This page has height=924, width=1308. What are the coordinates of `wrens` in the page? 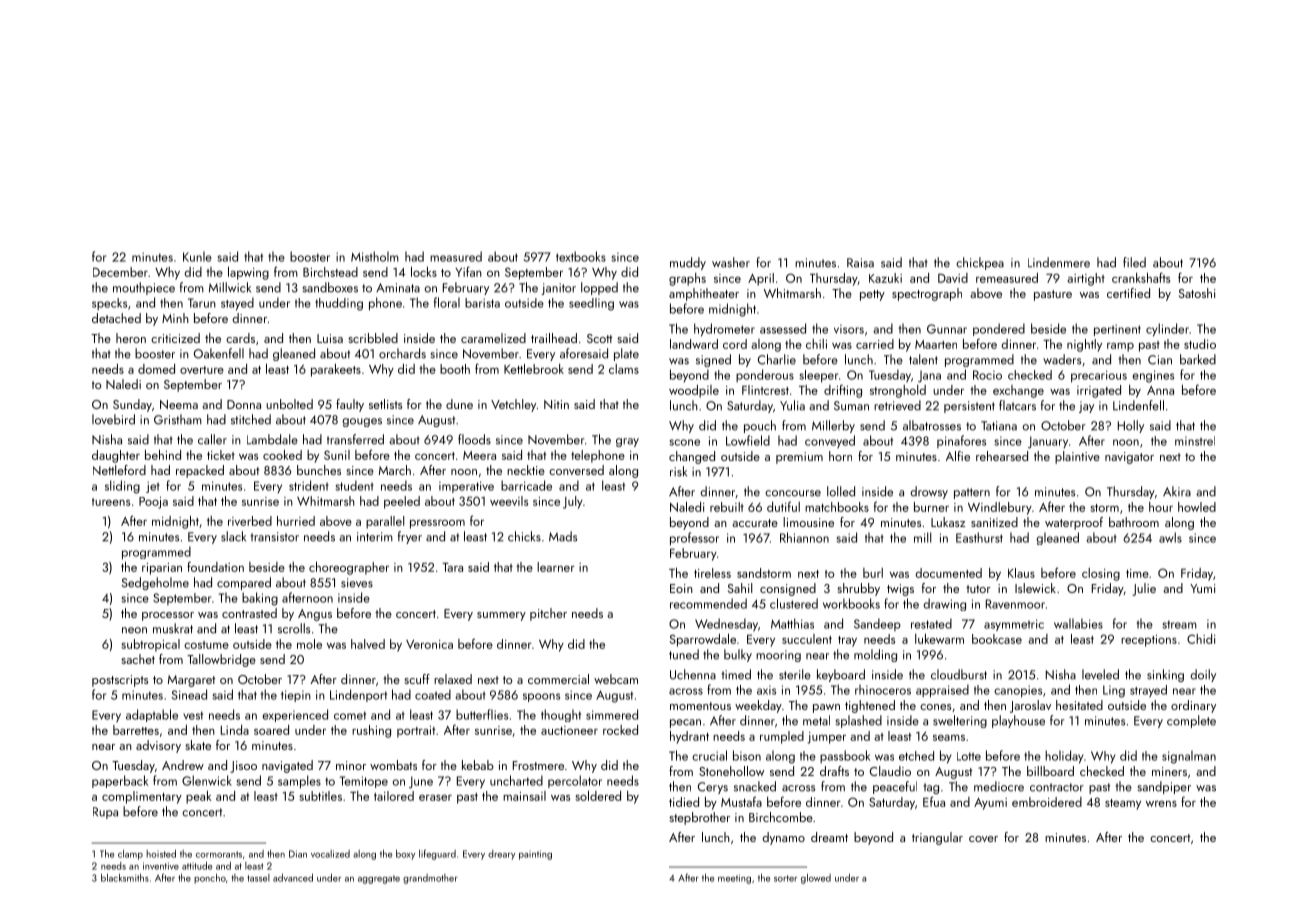 It's located at (1161, 804).
